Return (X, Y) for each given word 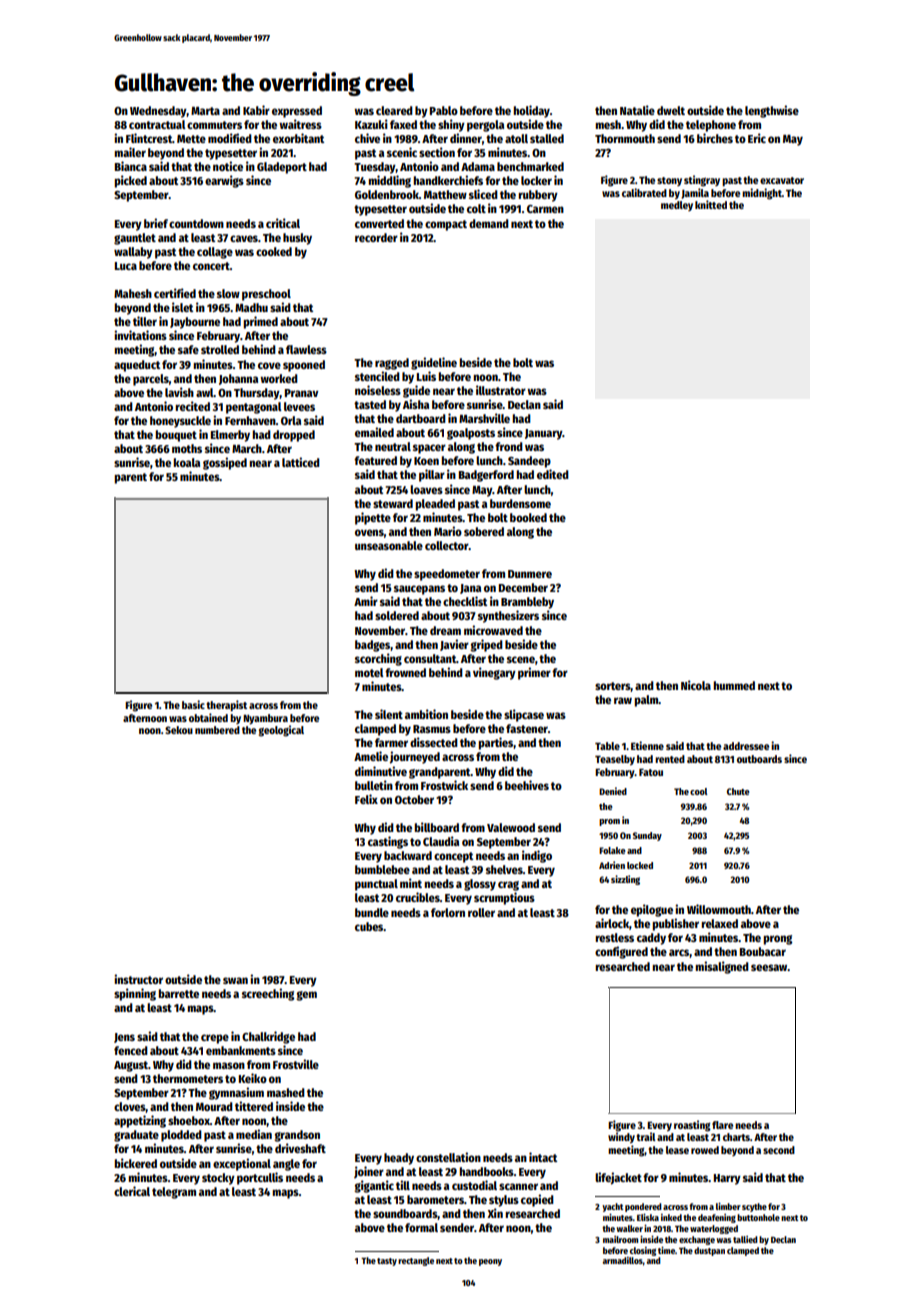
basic (193, 704)
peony (490, 1262)
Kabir (256, 110)
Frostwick (444, 785)
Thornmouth (625, 138)
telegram (174, 1193)
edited (553, 474)
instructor (138, 979)
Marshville (484, 418)
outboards (759, 759)
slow (228, 293)
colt (476, 208)
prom (609, 822)
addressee (746, 746)
